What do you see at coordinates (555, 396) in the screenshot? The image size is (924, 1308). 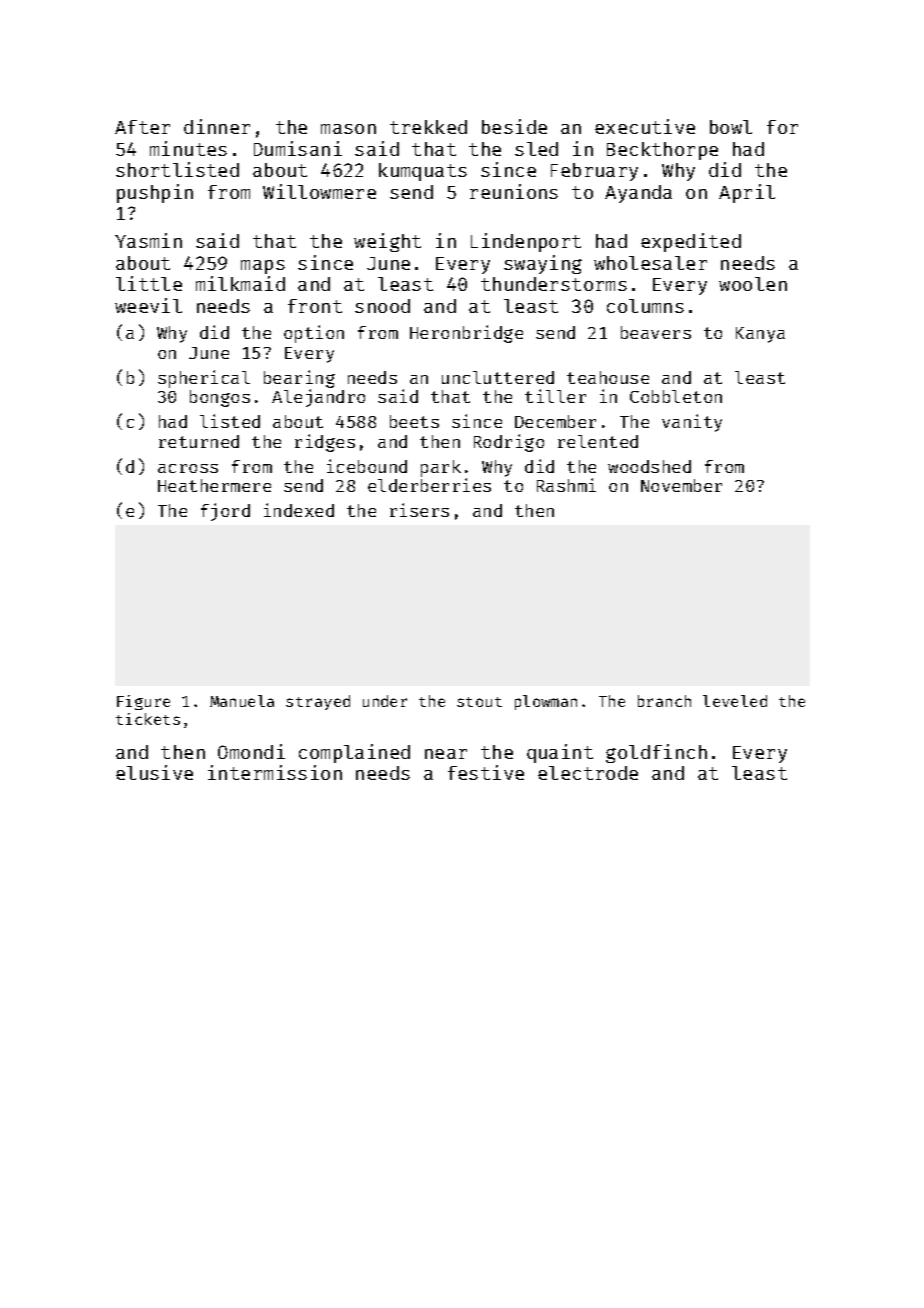 I see `tiller` at bounding box center [555, 396].
